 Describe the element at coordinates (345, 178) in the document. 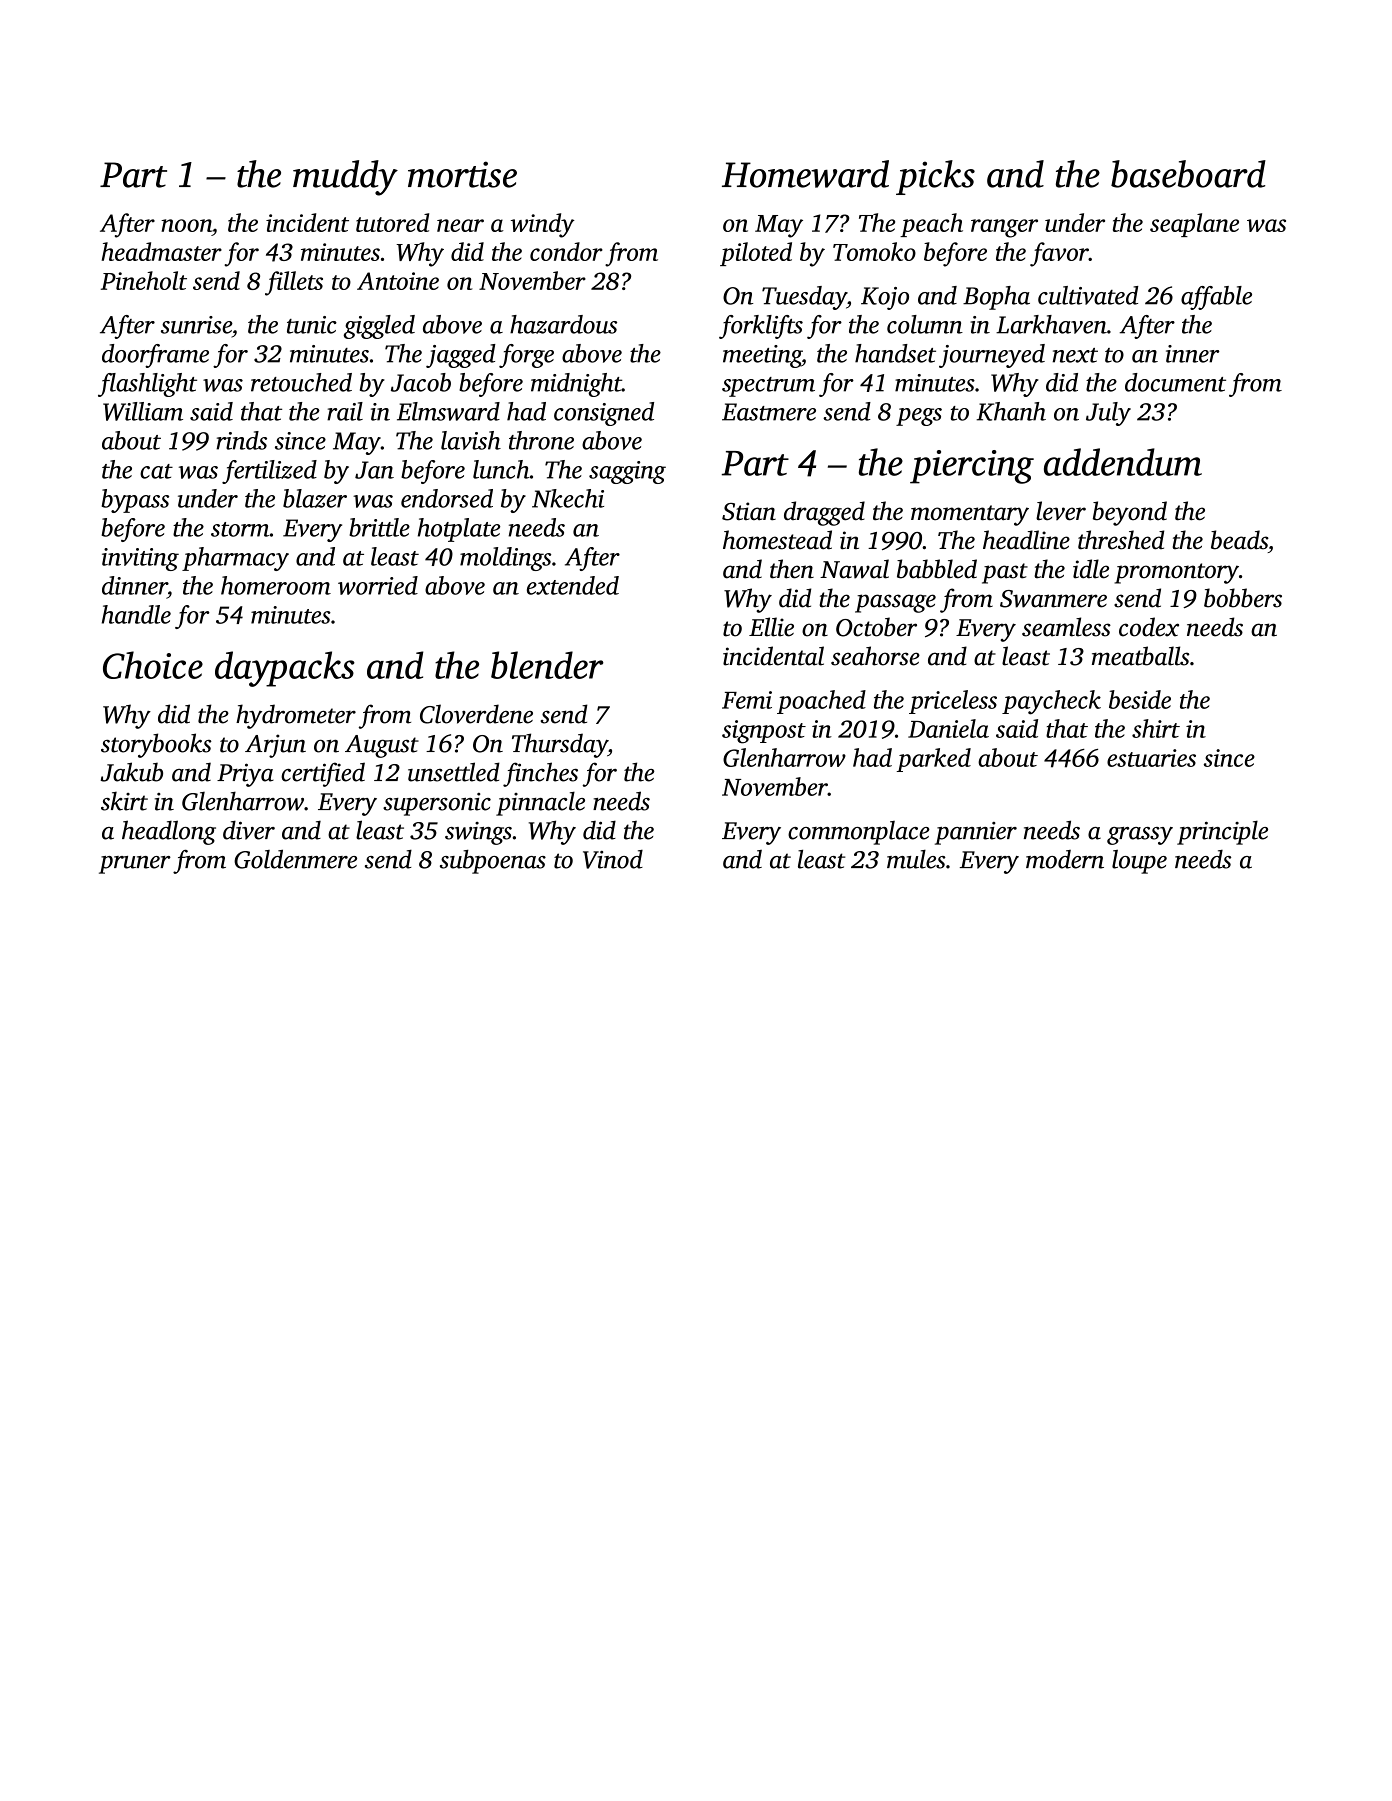

I see `muddy` at that location.
